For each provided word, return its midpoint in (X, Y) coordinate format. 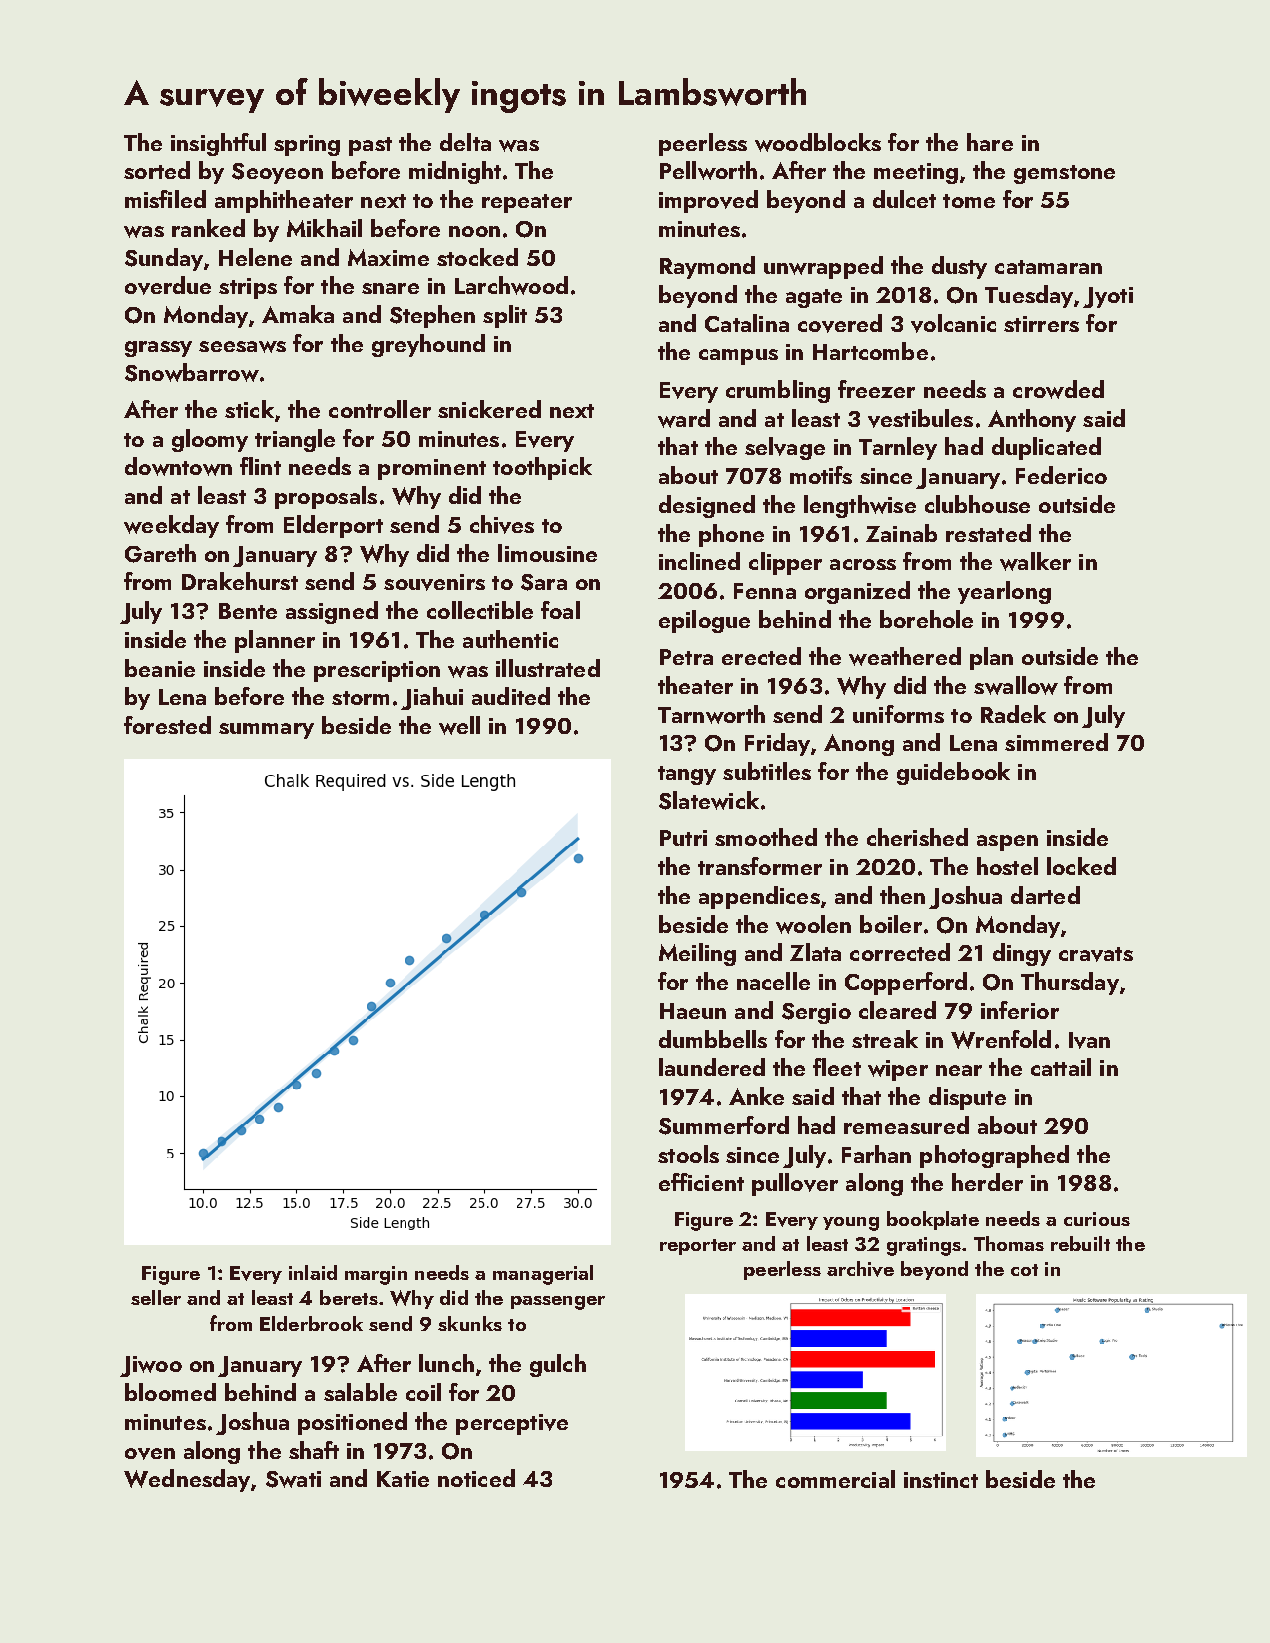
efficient (701, 1182)
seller (156, 1297)
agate (814, 298)
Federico (1061, 475)
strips (248, 288)
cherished (917, 837)
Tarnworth (711, 714)
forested (167, 725)
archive (860, 1269)
